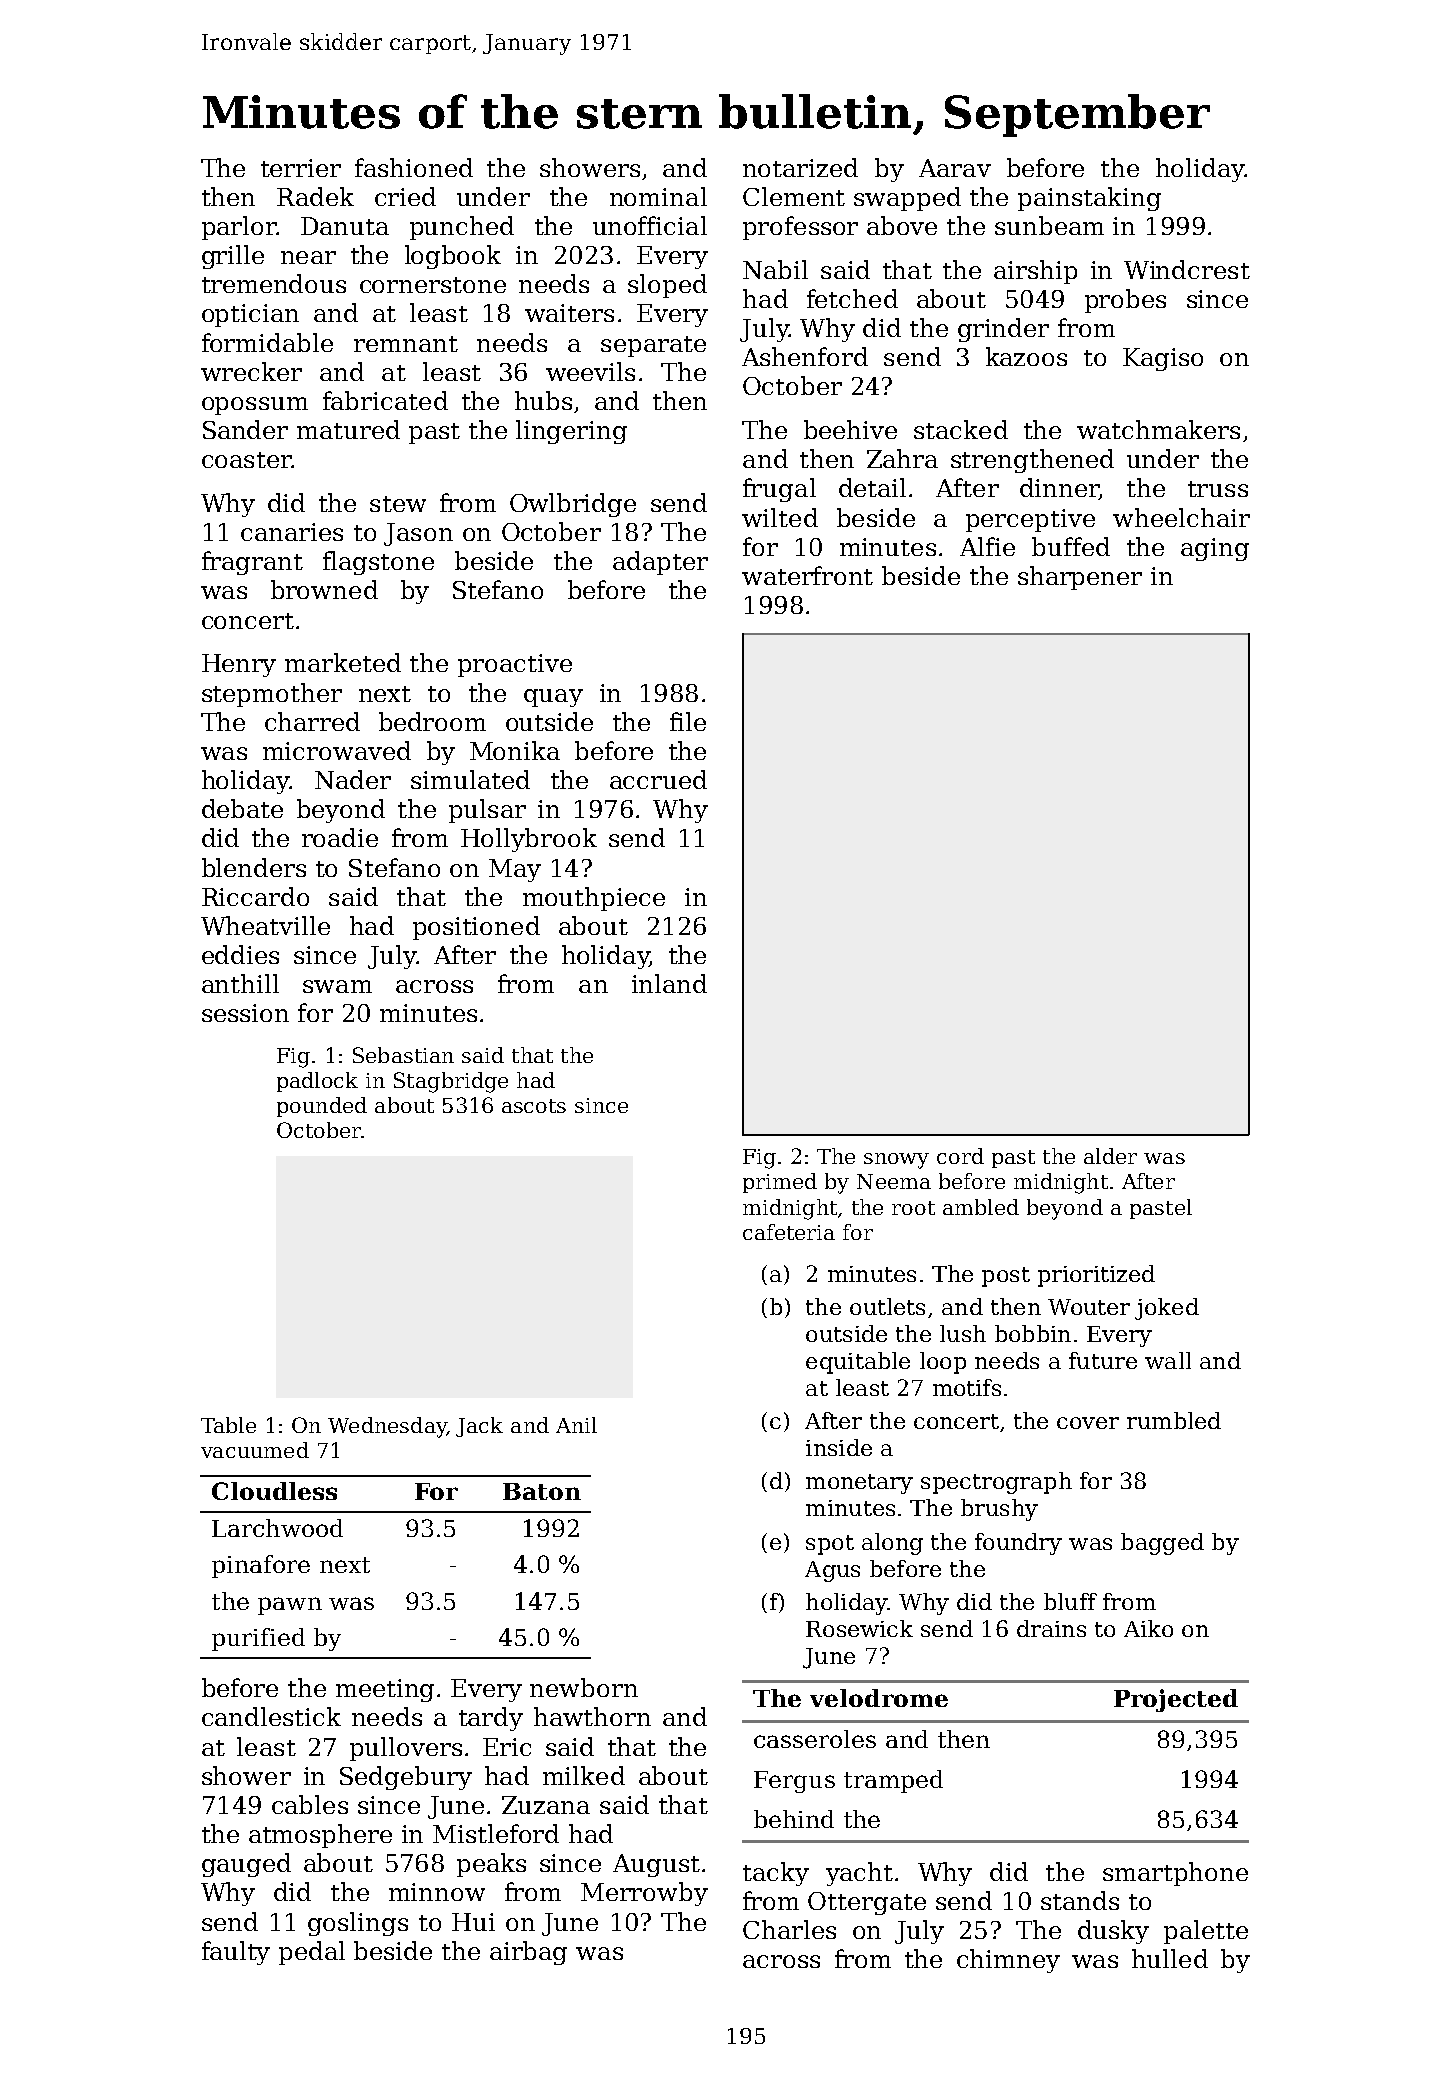 This document has height=2100, width=1450. I want to click on inside, so click(839, 1447).
